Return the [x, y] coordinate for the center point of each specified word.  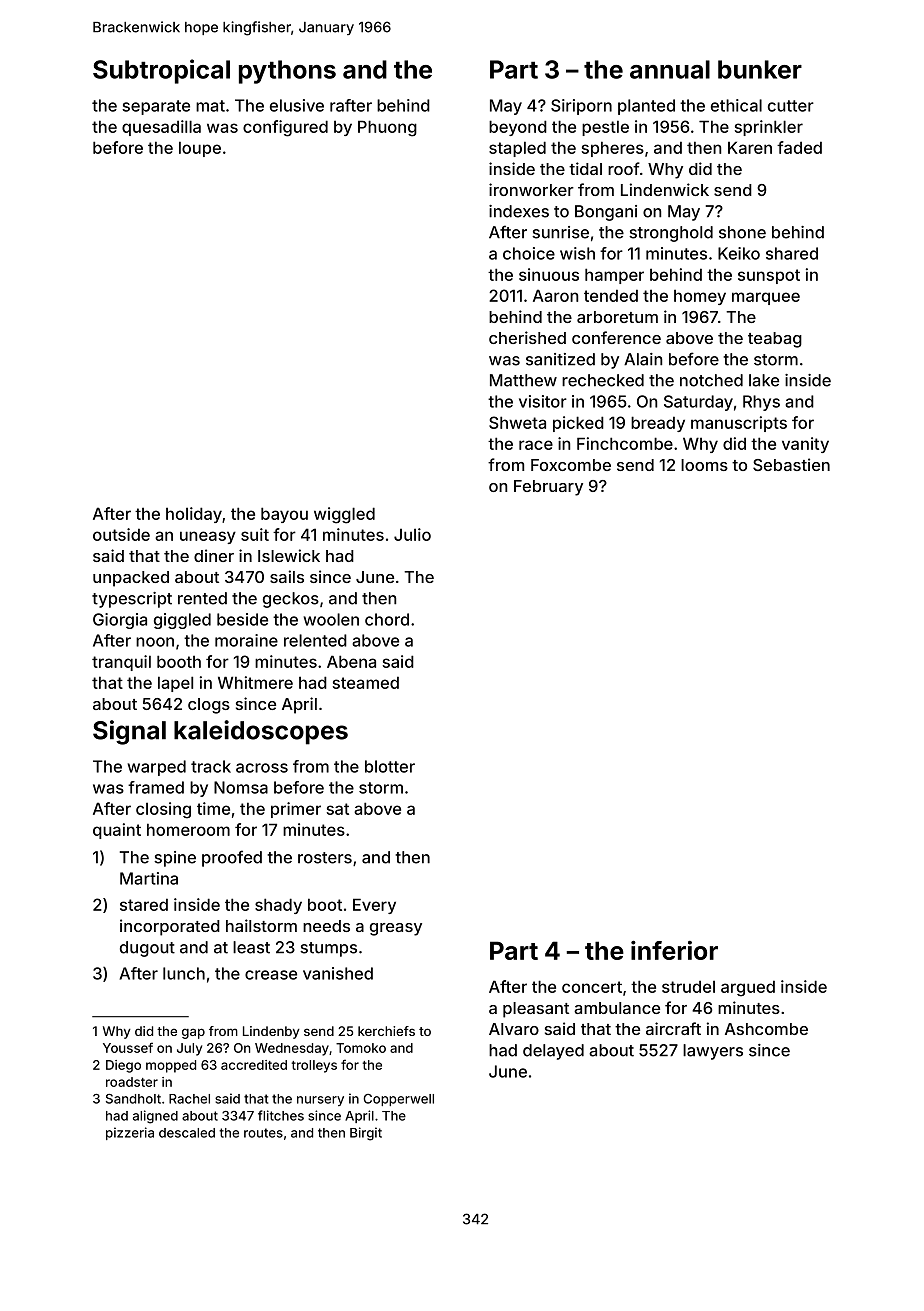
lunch [184, 973]
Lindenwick [665, 189]
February [548, 488]
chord [387, 619]
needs [326, 926]
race [536, 445]
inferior [674, 950]
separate [156, 107]
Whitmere [255, 682]
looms [704, 465]
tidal [585, 168]
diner [214, 555]
